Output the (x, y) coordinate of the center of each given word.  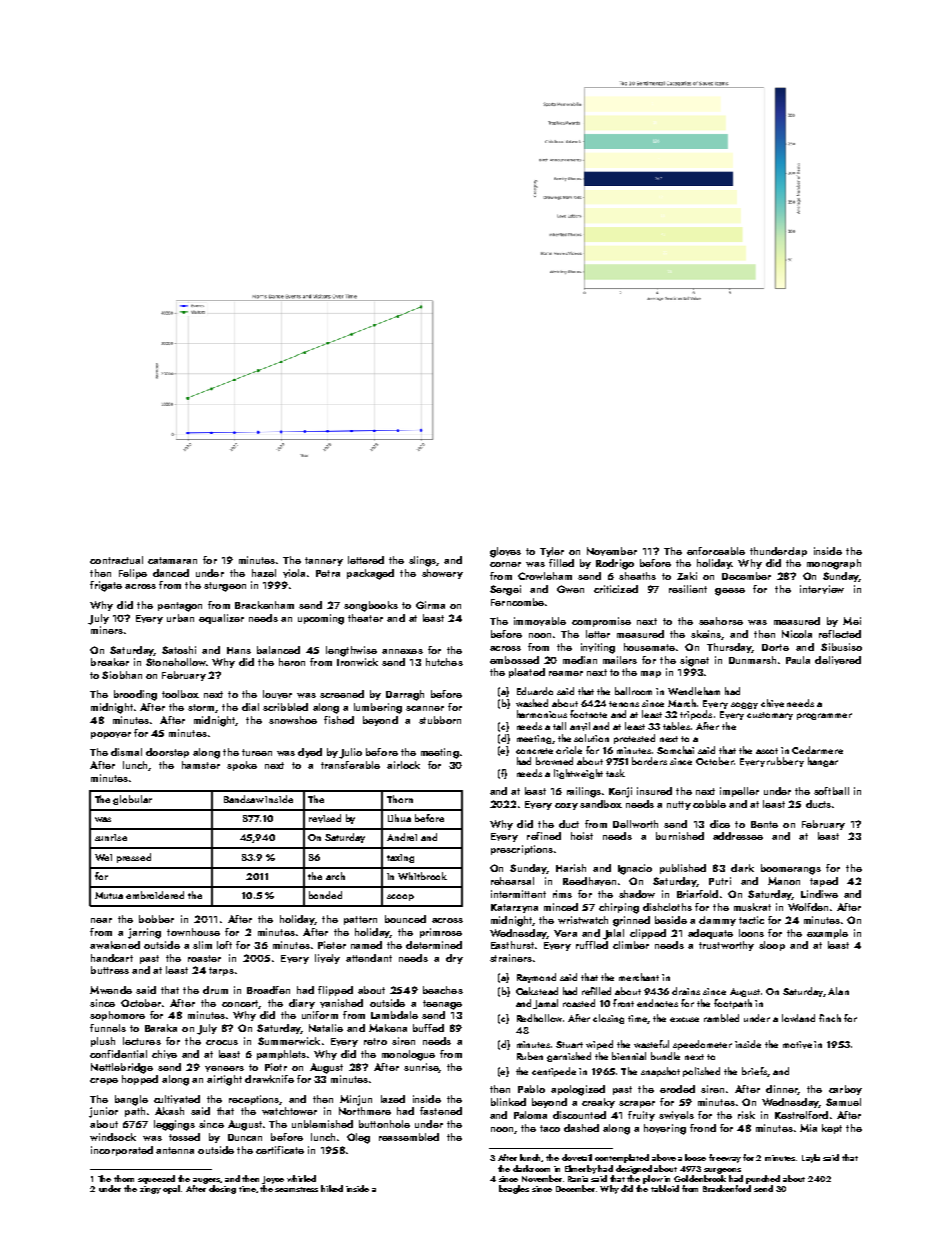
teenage (442, 1005)
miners (107, 630)
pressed (134, 858)
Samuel (843, 1102)
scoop (400, 897)
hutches (444, 662)
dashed (581, 1128)
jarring (144, 933)
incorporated (122, 1151)
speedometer (702, 1045)
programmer (824, 716)
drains (686, 991)
